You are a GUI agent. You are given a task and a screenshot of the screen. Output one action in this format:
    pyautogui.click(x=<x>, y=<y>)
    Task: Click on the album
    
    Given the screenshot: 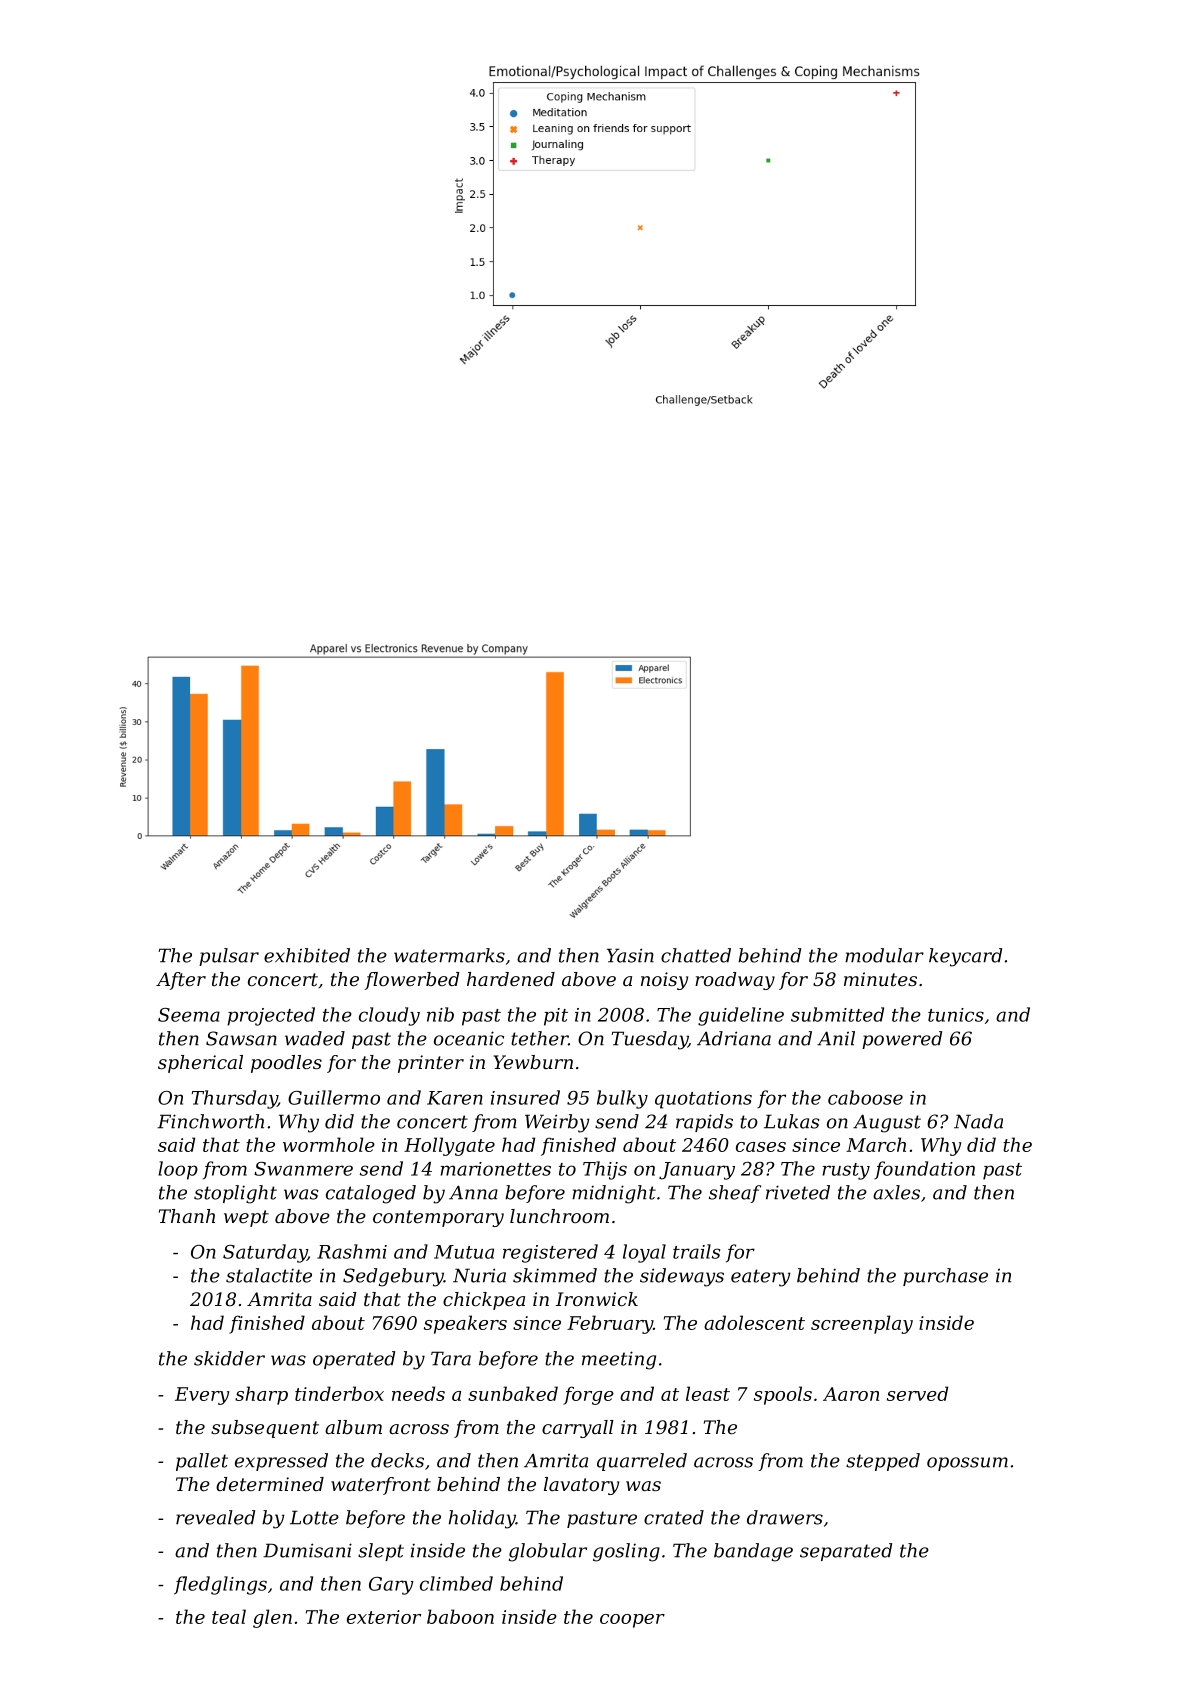 What is the action you would take?
    pyautogui.click(x=353, y=1427)
